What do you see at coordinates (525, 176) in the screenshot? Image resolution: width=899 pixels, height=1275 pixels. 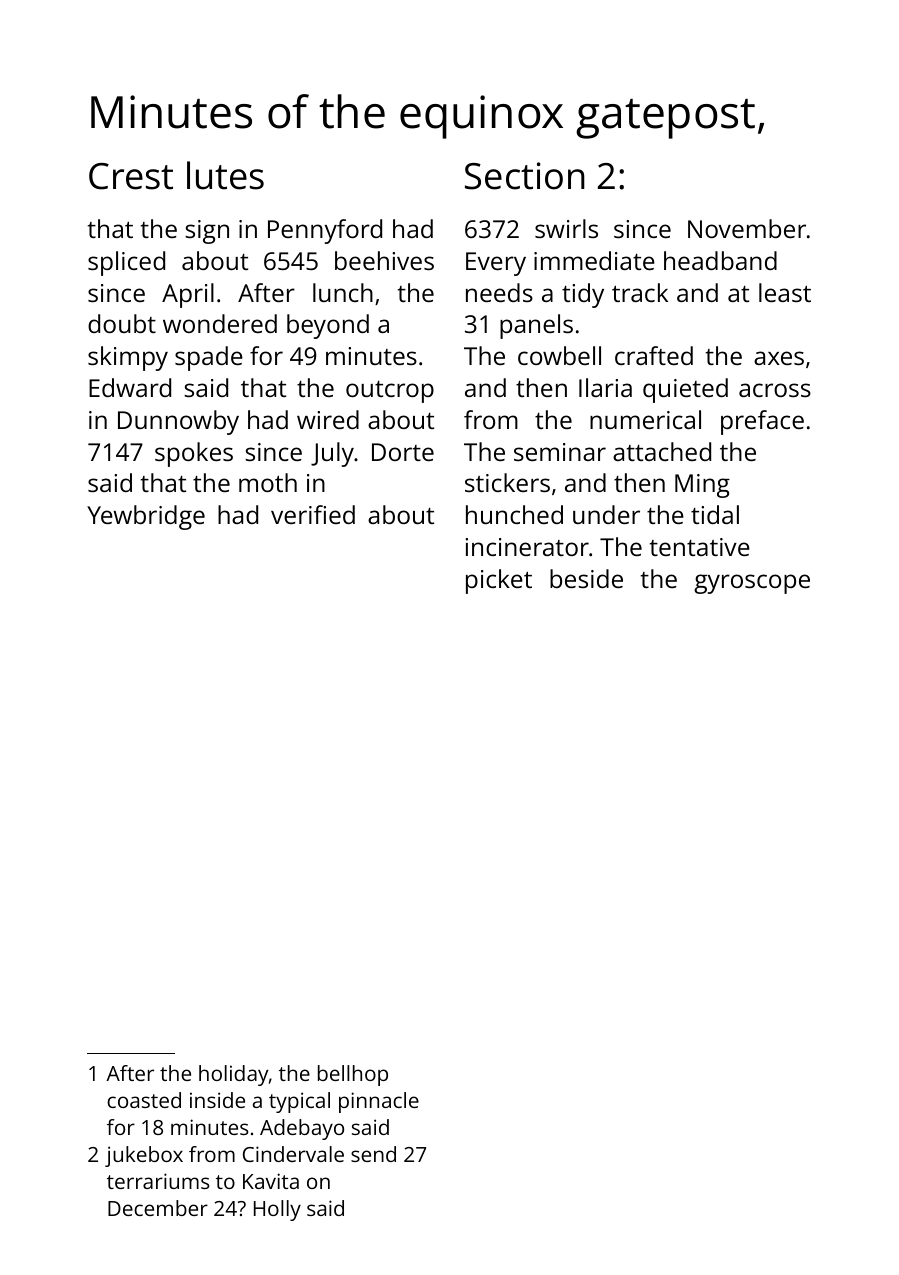 I see `Section` at bounding box center [525, 176].
